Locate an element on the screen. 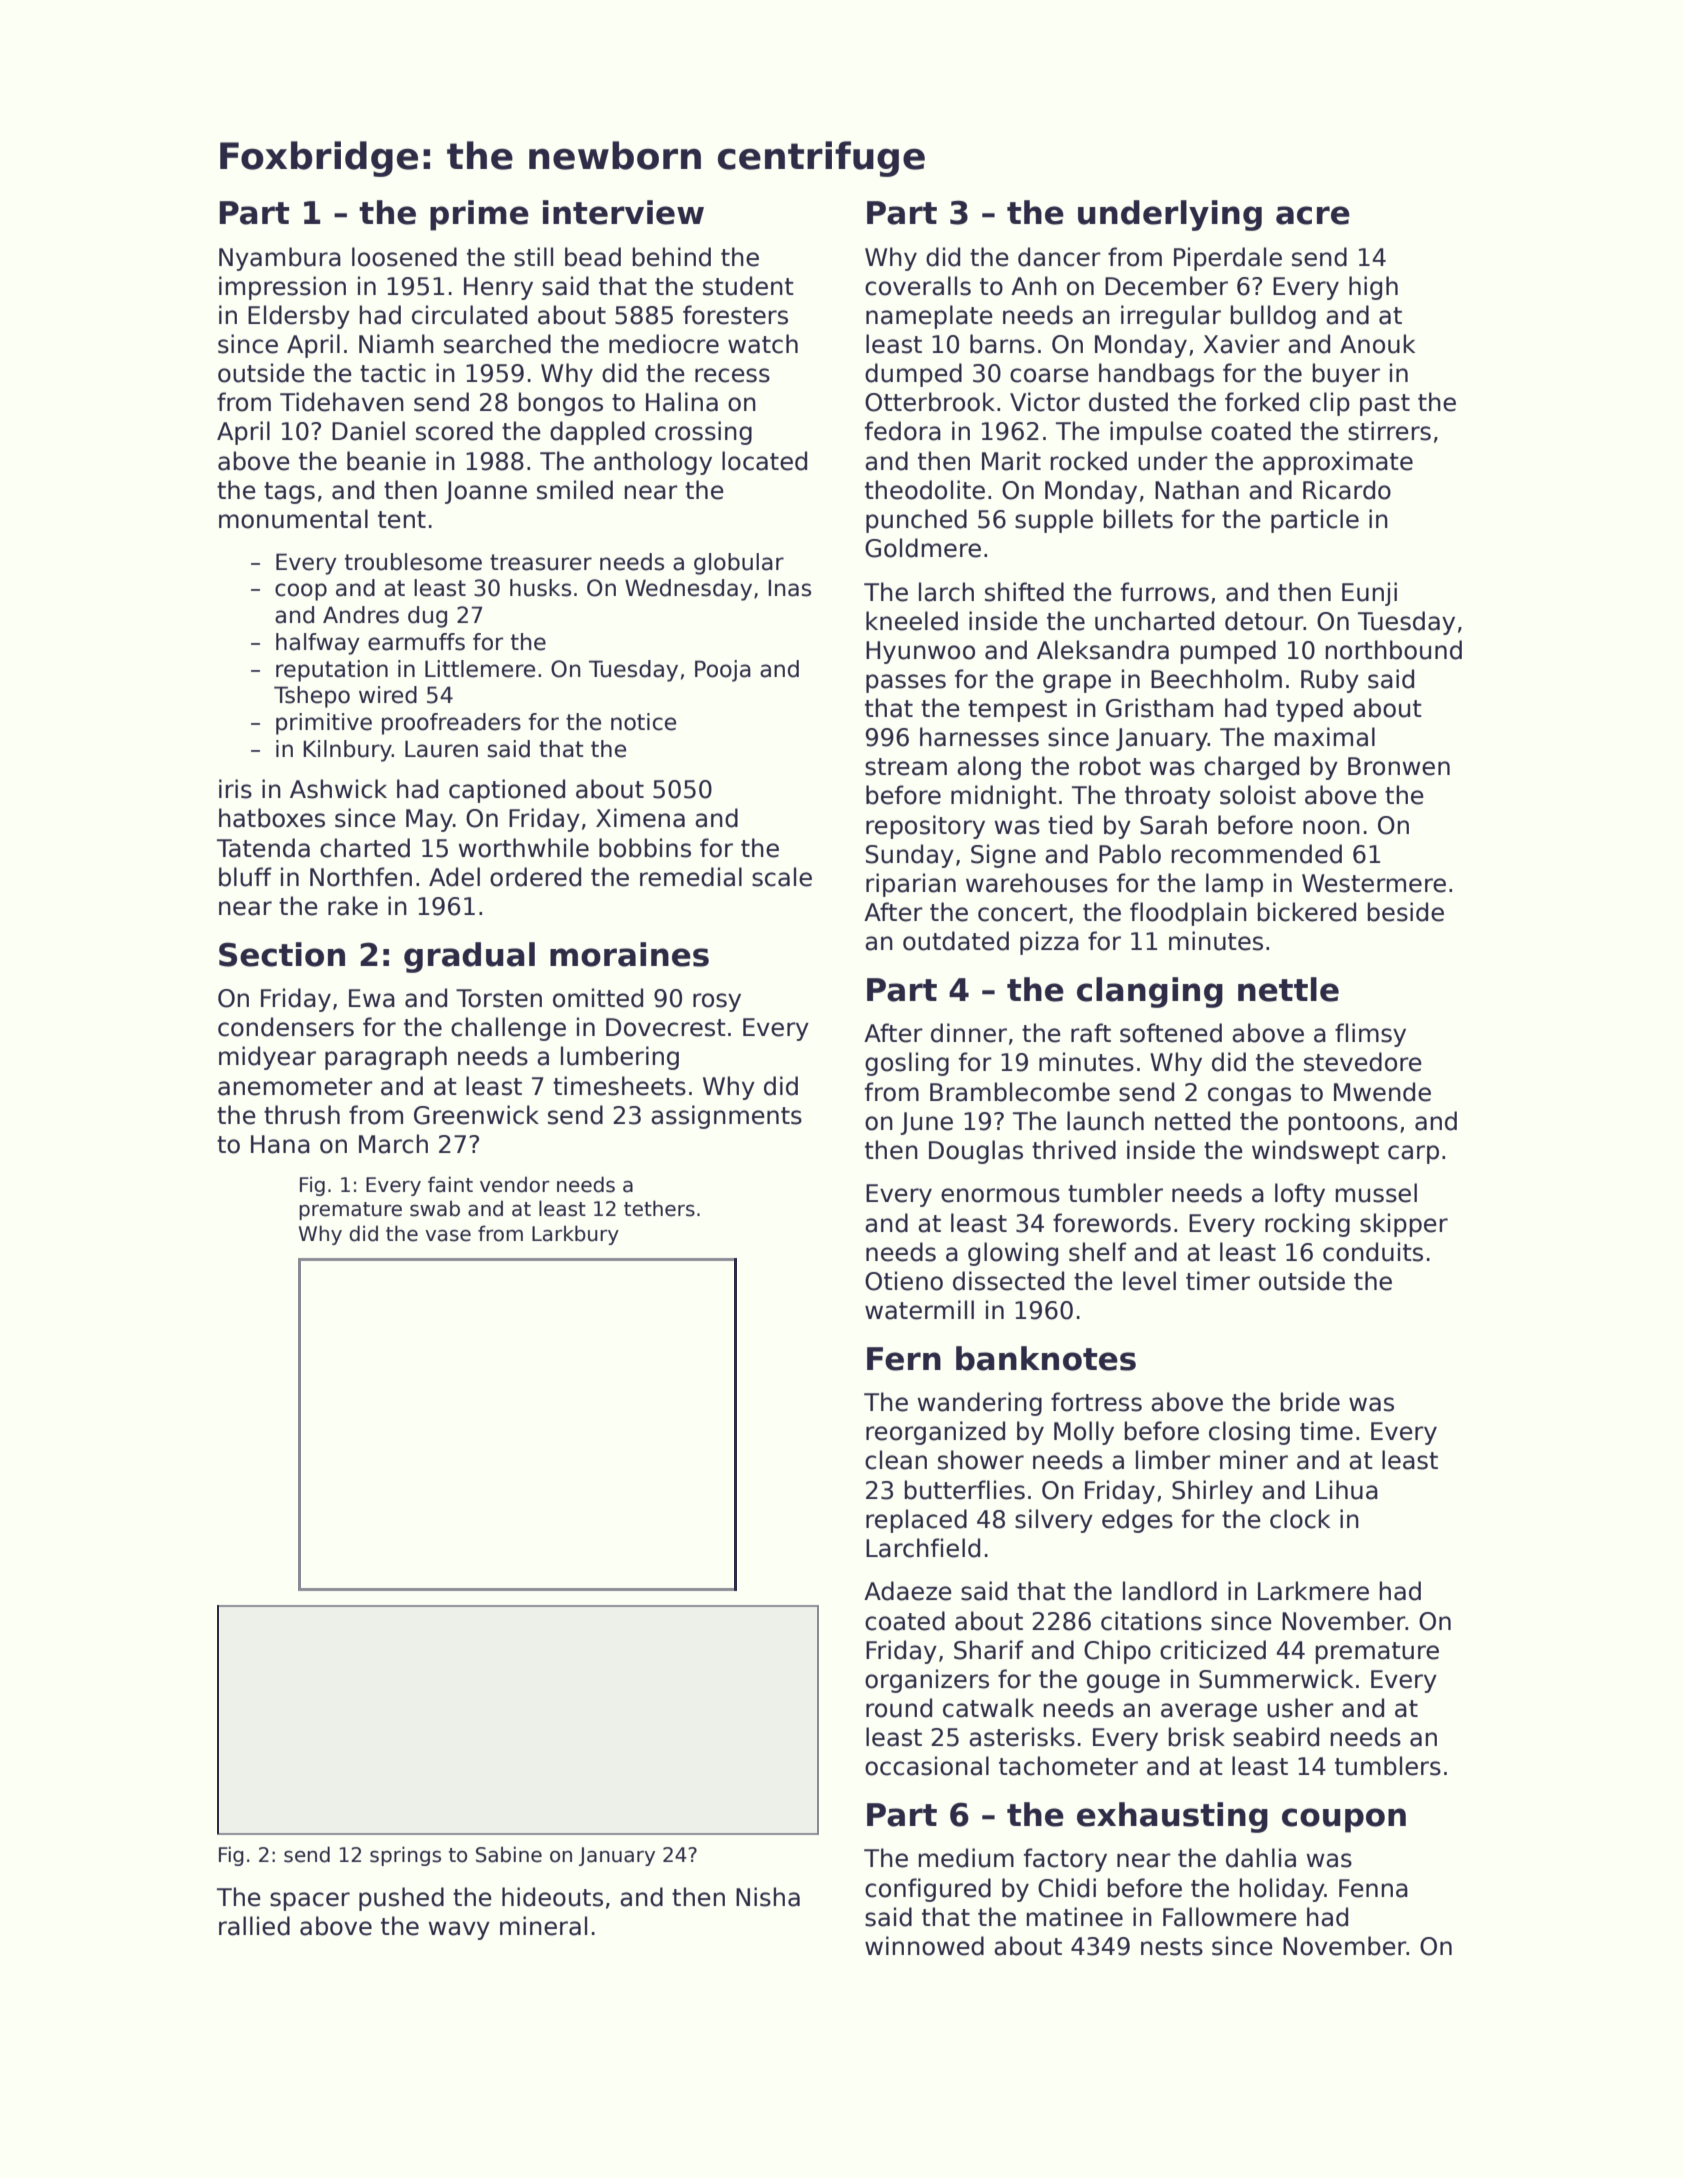 This screenshot has width=1683, height=2178. Adaeze is located at coordinates (908, 1591).
